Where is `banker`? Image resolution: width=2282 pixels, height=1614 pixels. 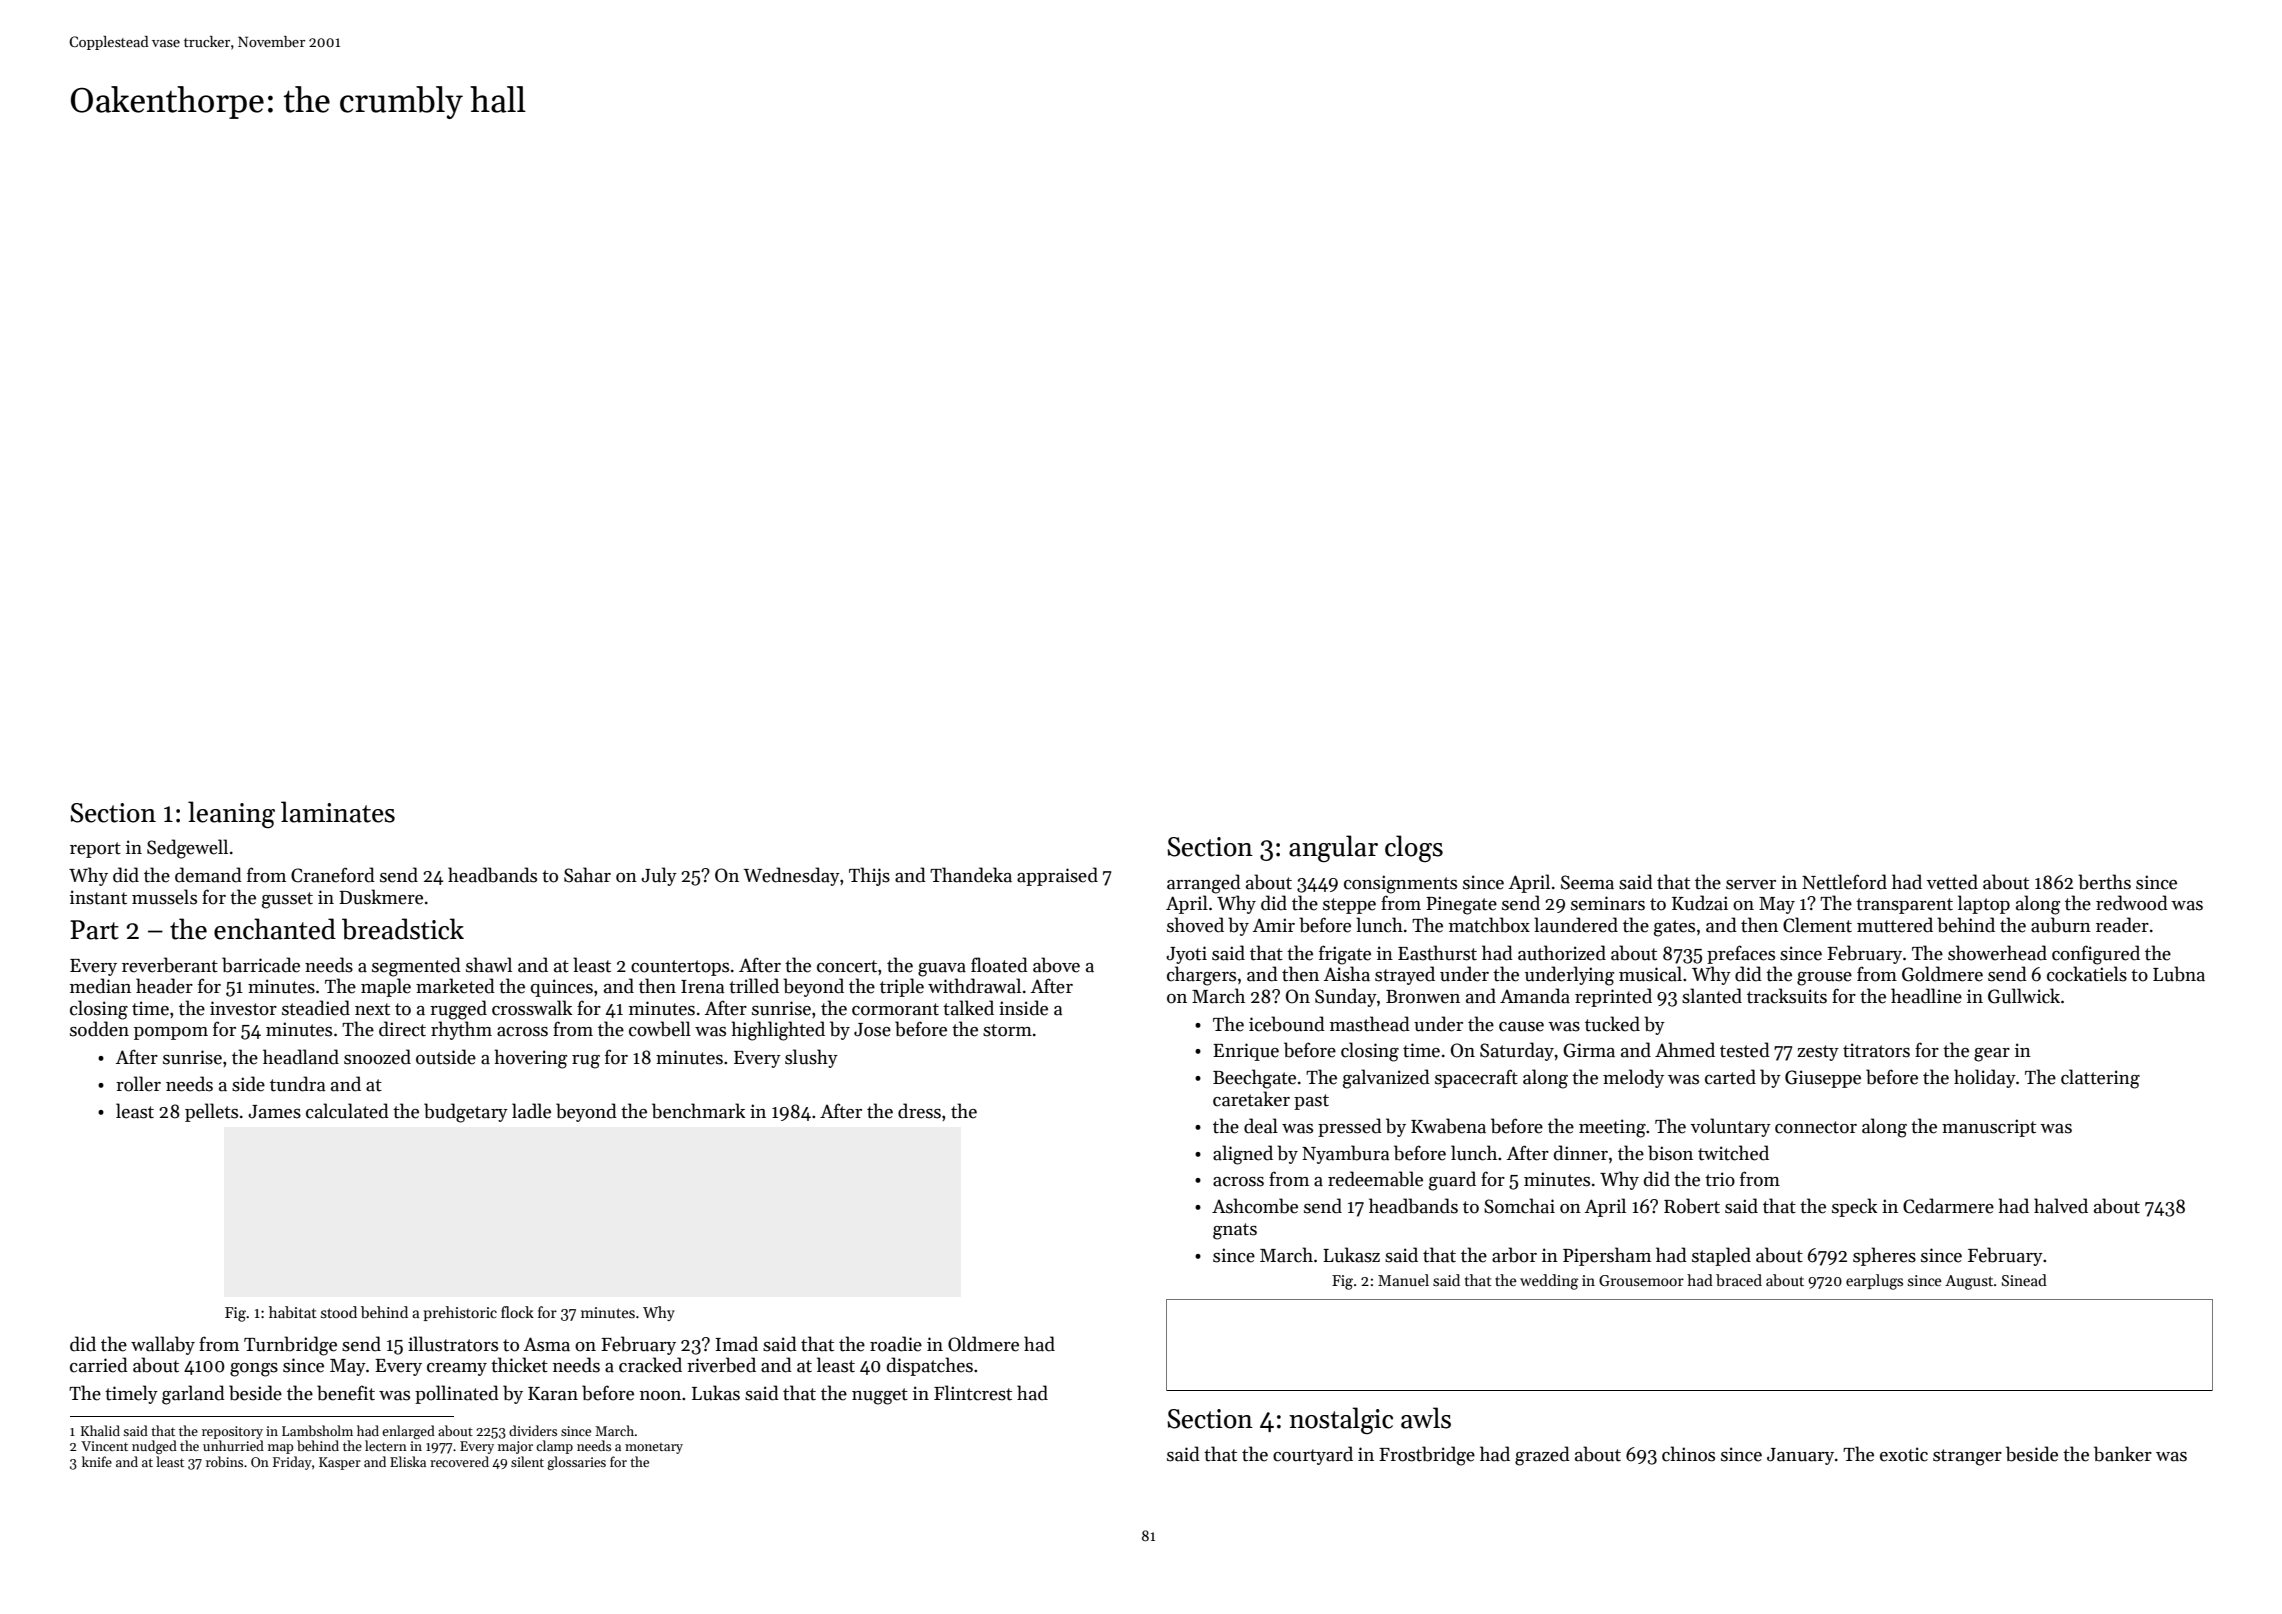 banker is located at coordinates (2123, 1454).
